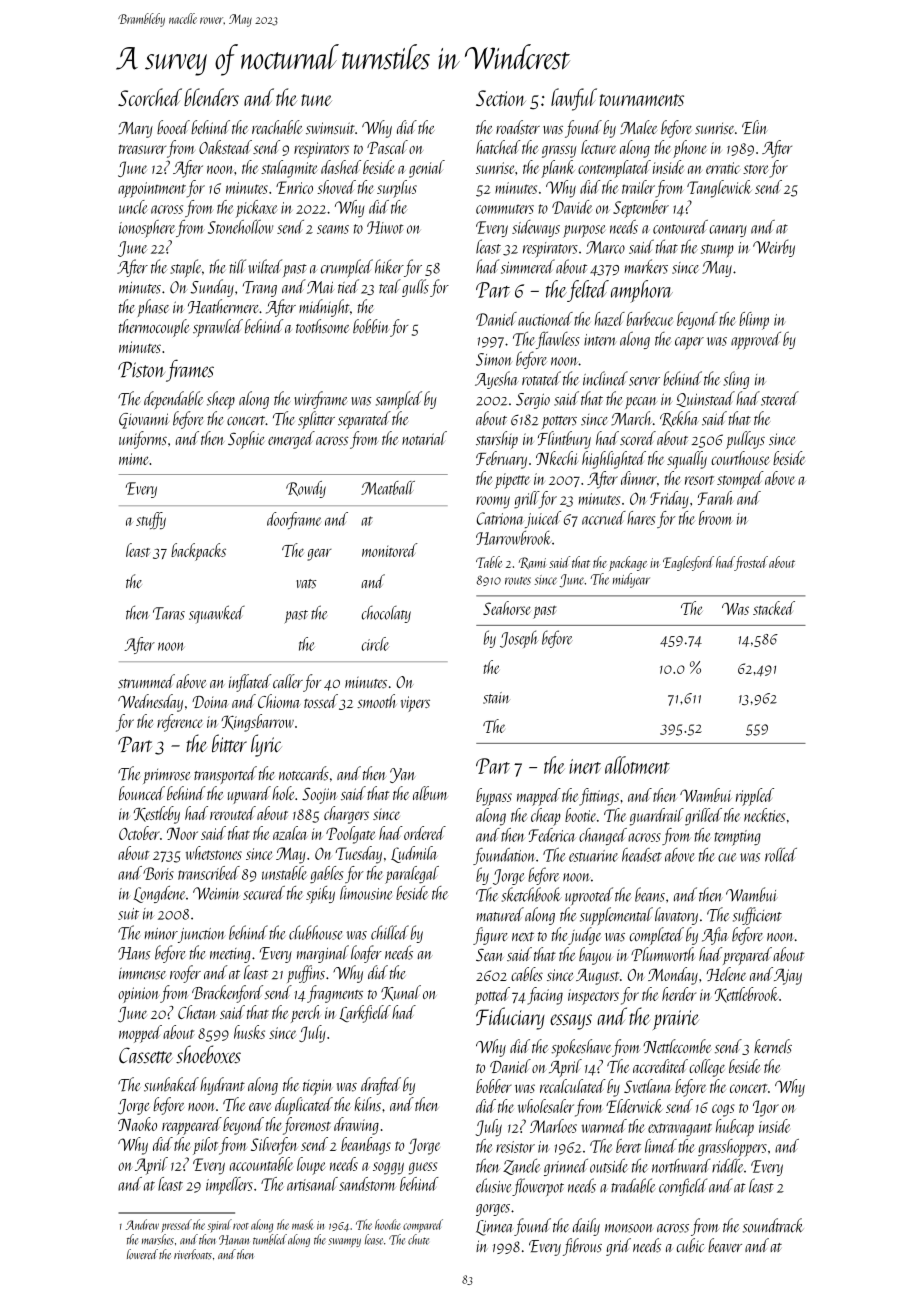 The height and width of the screenshot is (1308, 924). I want to click on lawful, so click(574, 99).
